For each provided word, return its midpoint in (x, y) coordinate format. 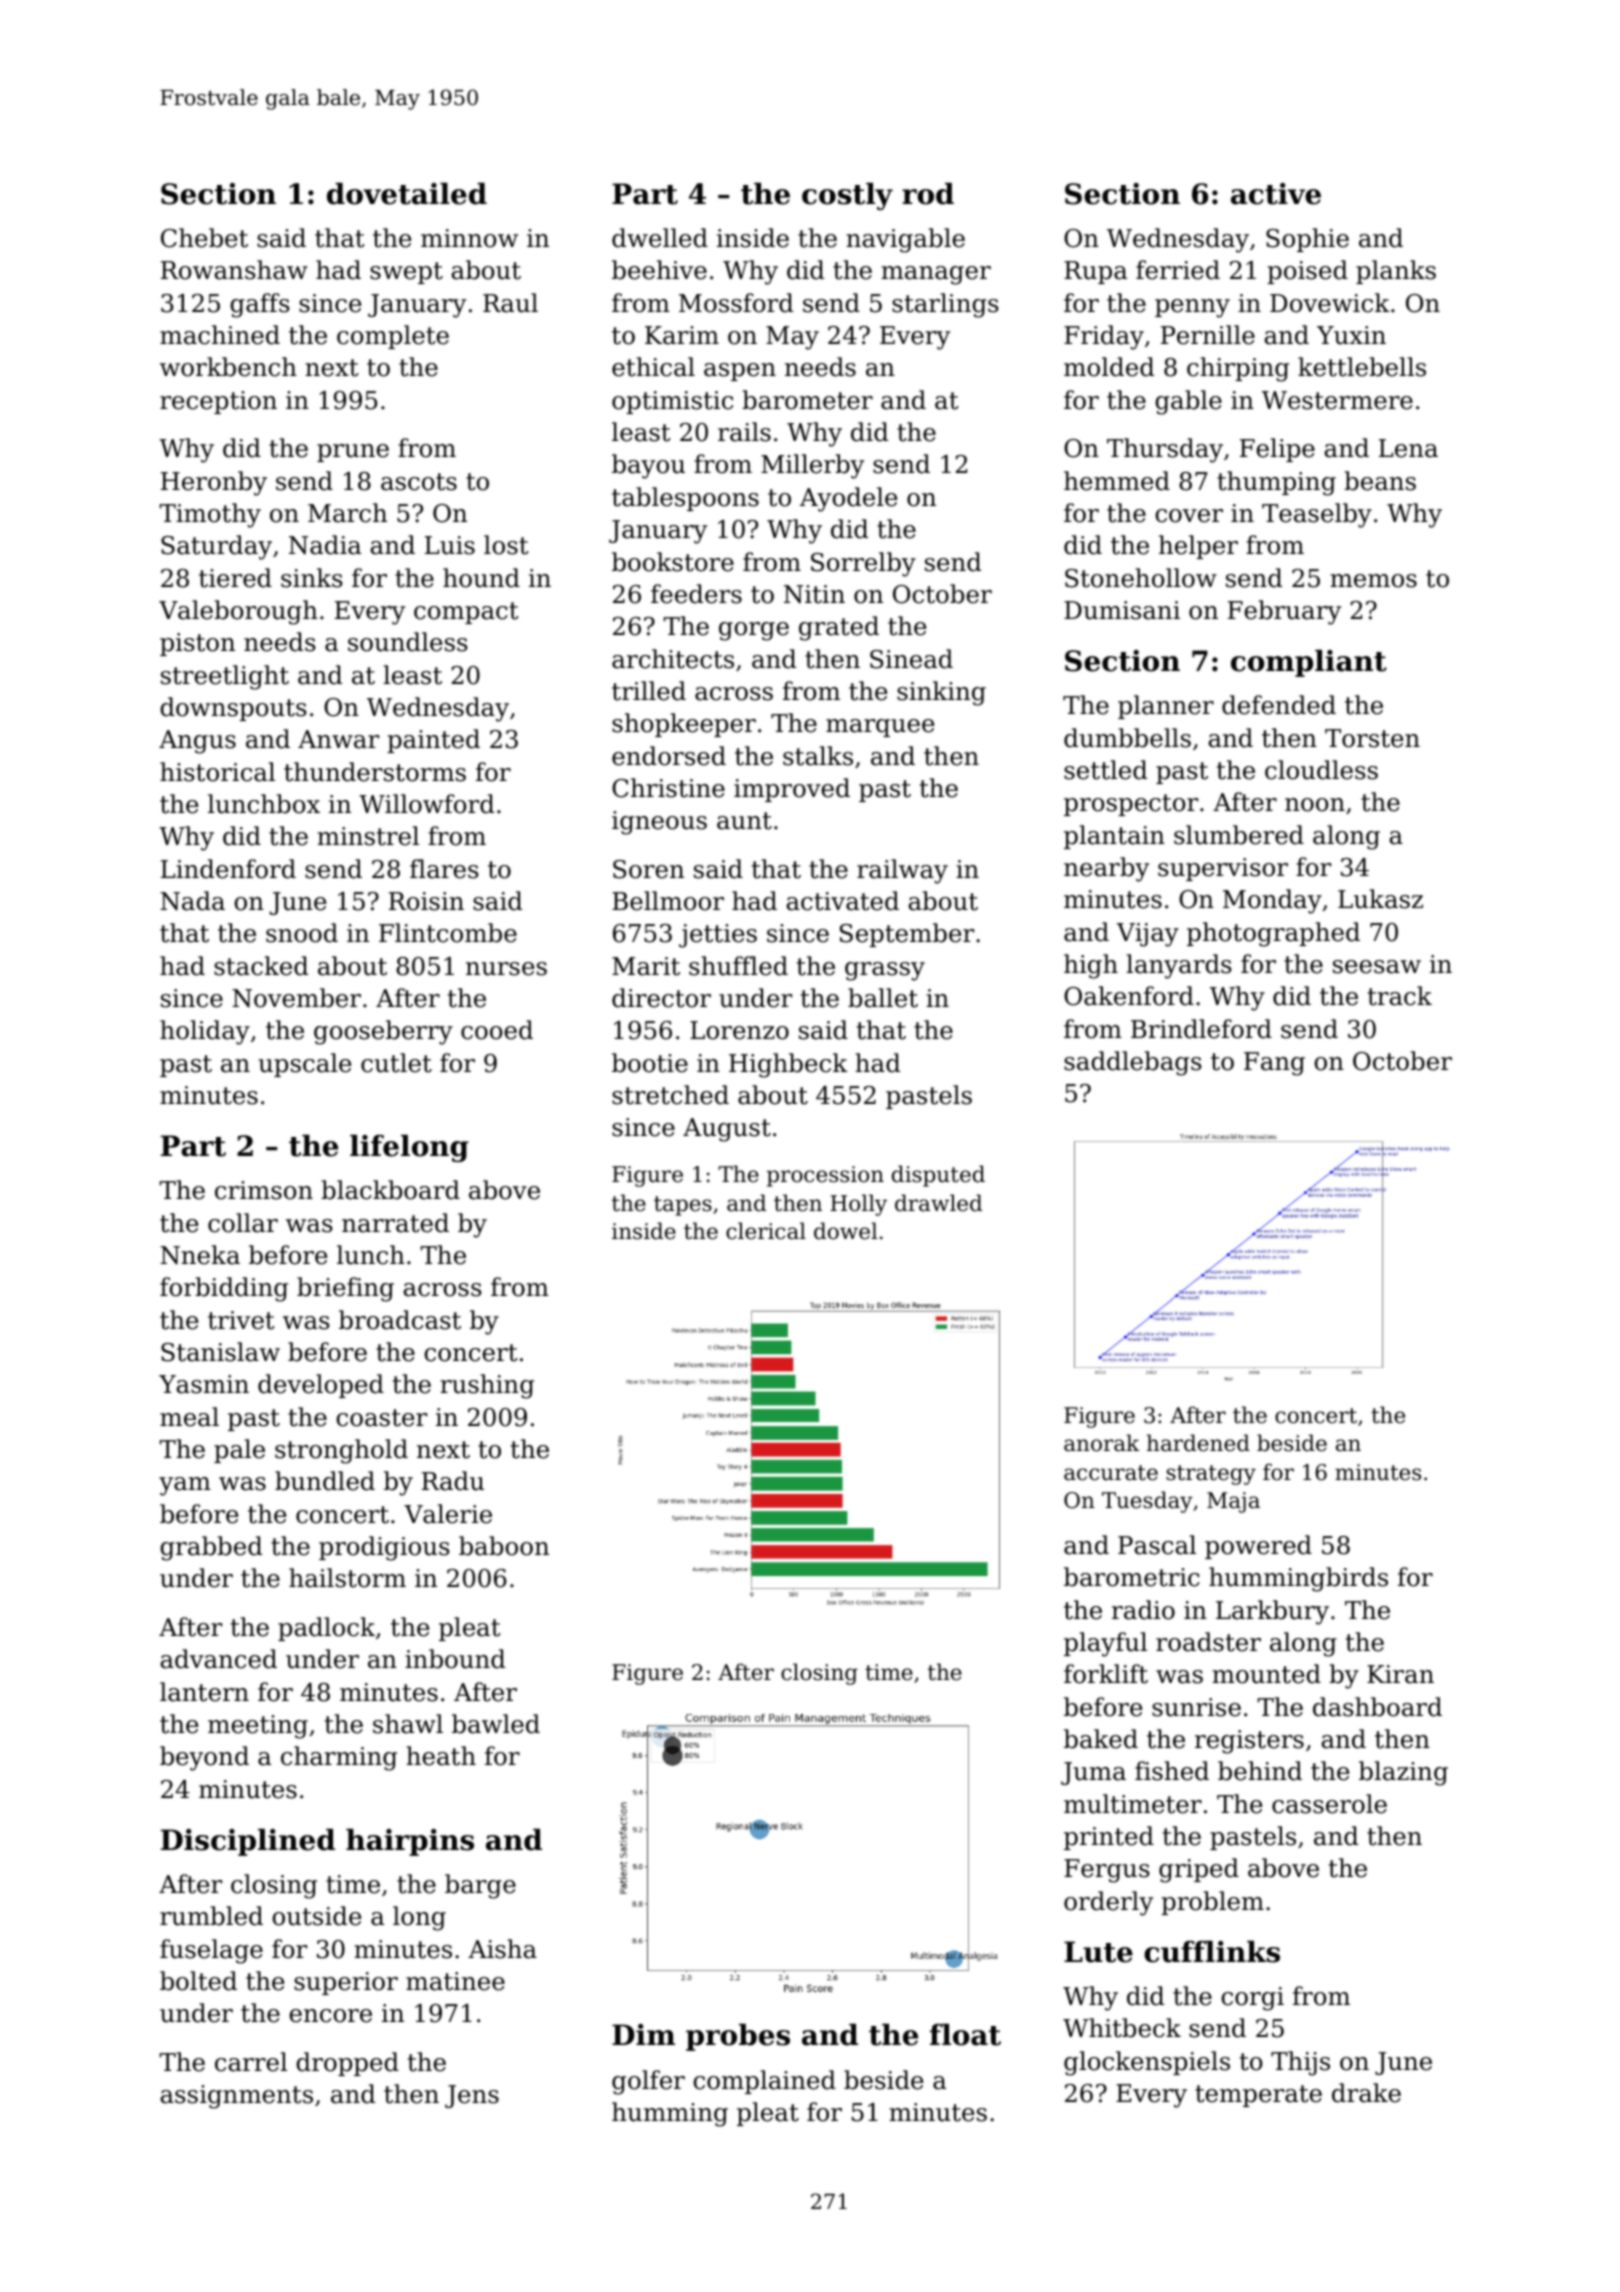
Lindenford (228, 869)
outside (316, 1916)
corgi (1252, 1999)
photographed (1273, 934)
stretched (670, 1095)
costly (847, 196)
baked (1101, 1739)
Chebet (204, 238)
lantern (204, 1692)
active (1276, 194)
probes (738, 2037)
